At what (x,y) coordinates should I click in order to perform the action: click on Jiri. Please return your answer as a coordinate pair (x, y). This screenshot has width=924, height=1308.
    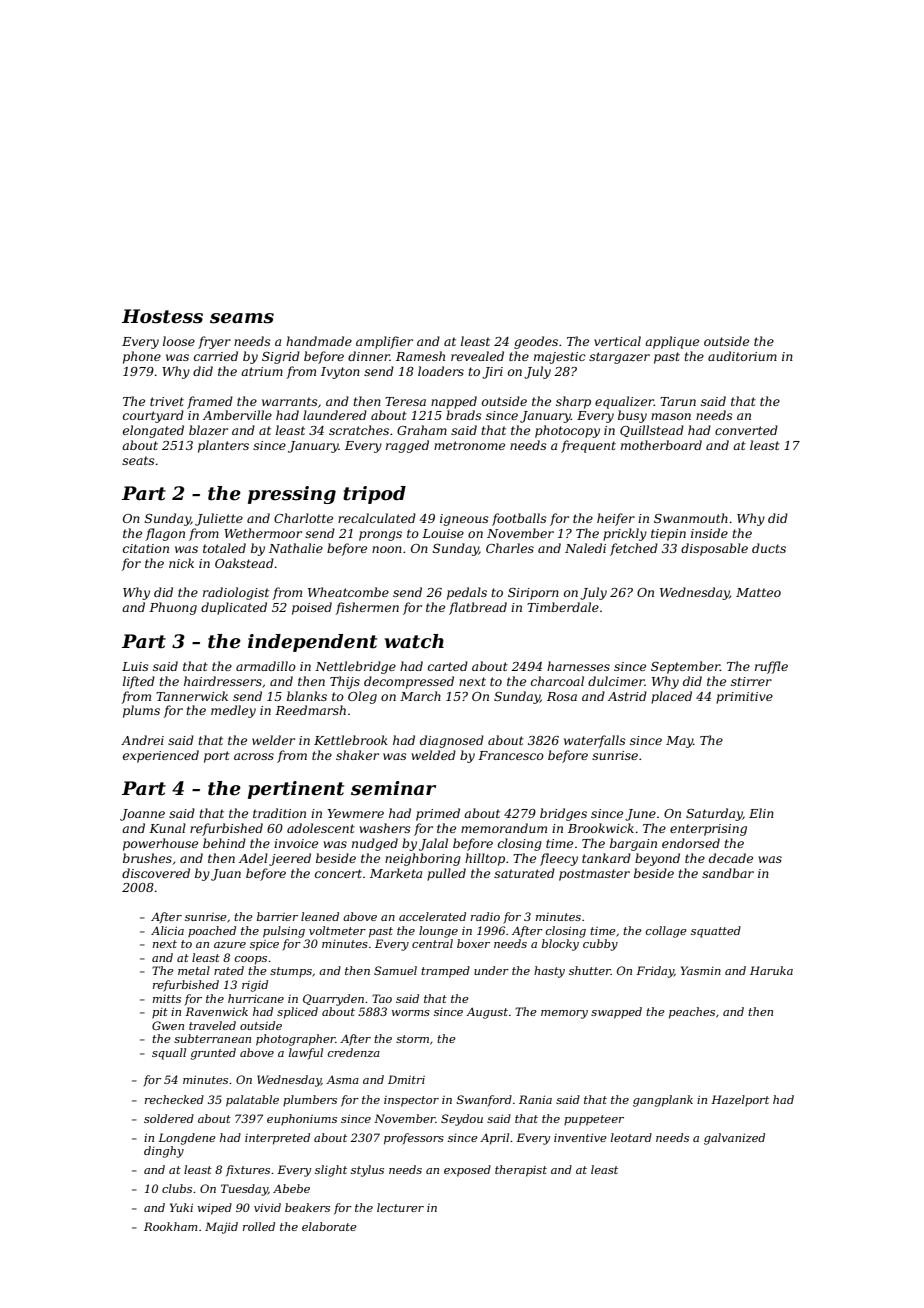
    Looking at the image, I should click on (492, 373).
